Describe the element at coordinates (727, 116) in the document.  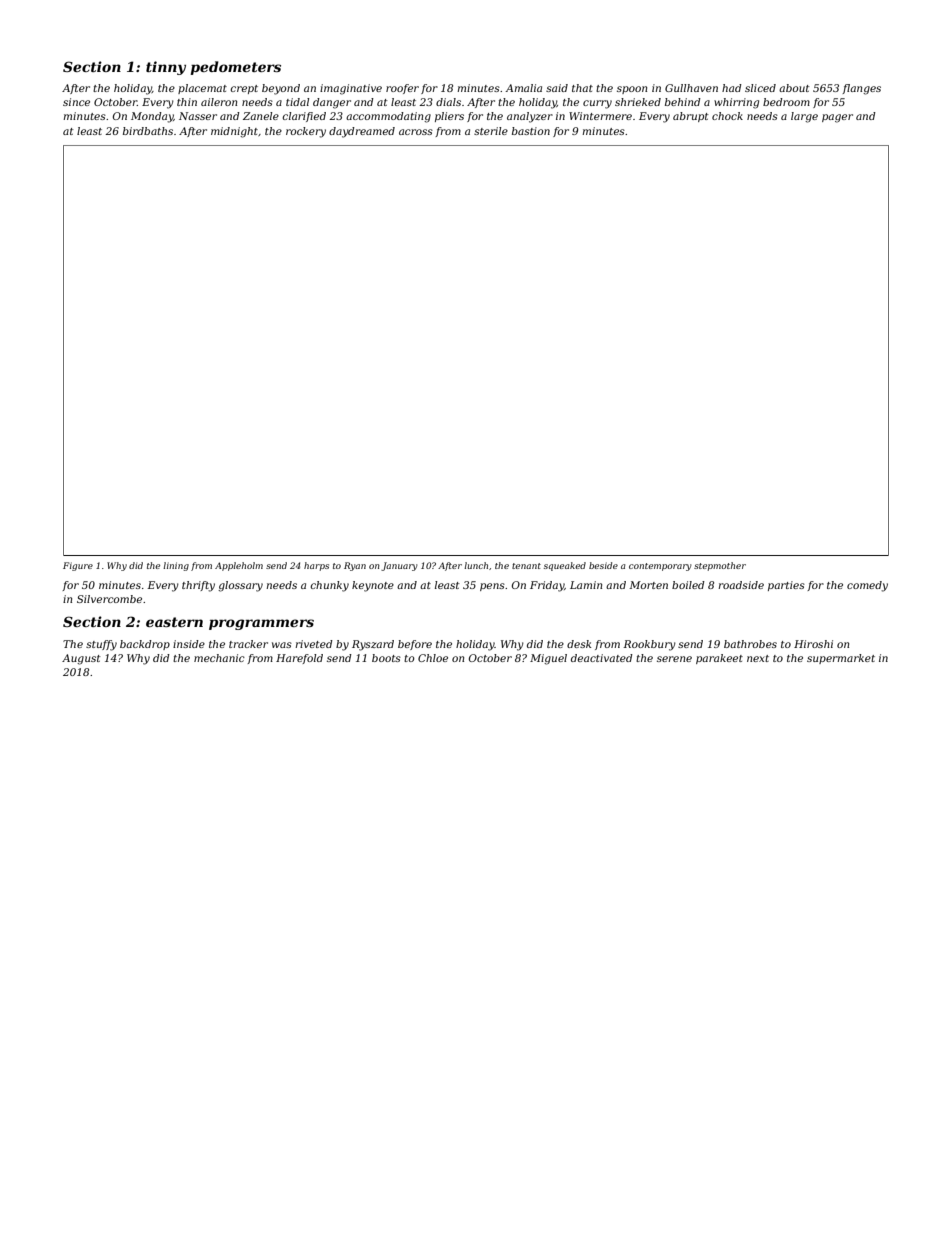
I see `chock` at that location.
